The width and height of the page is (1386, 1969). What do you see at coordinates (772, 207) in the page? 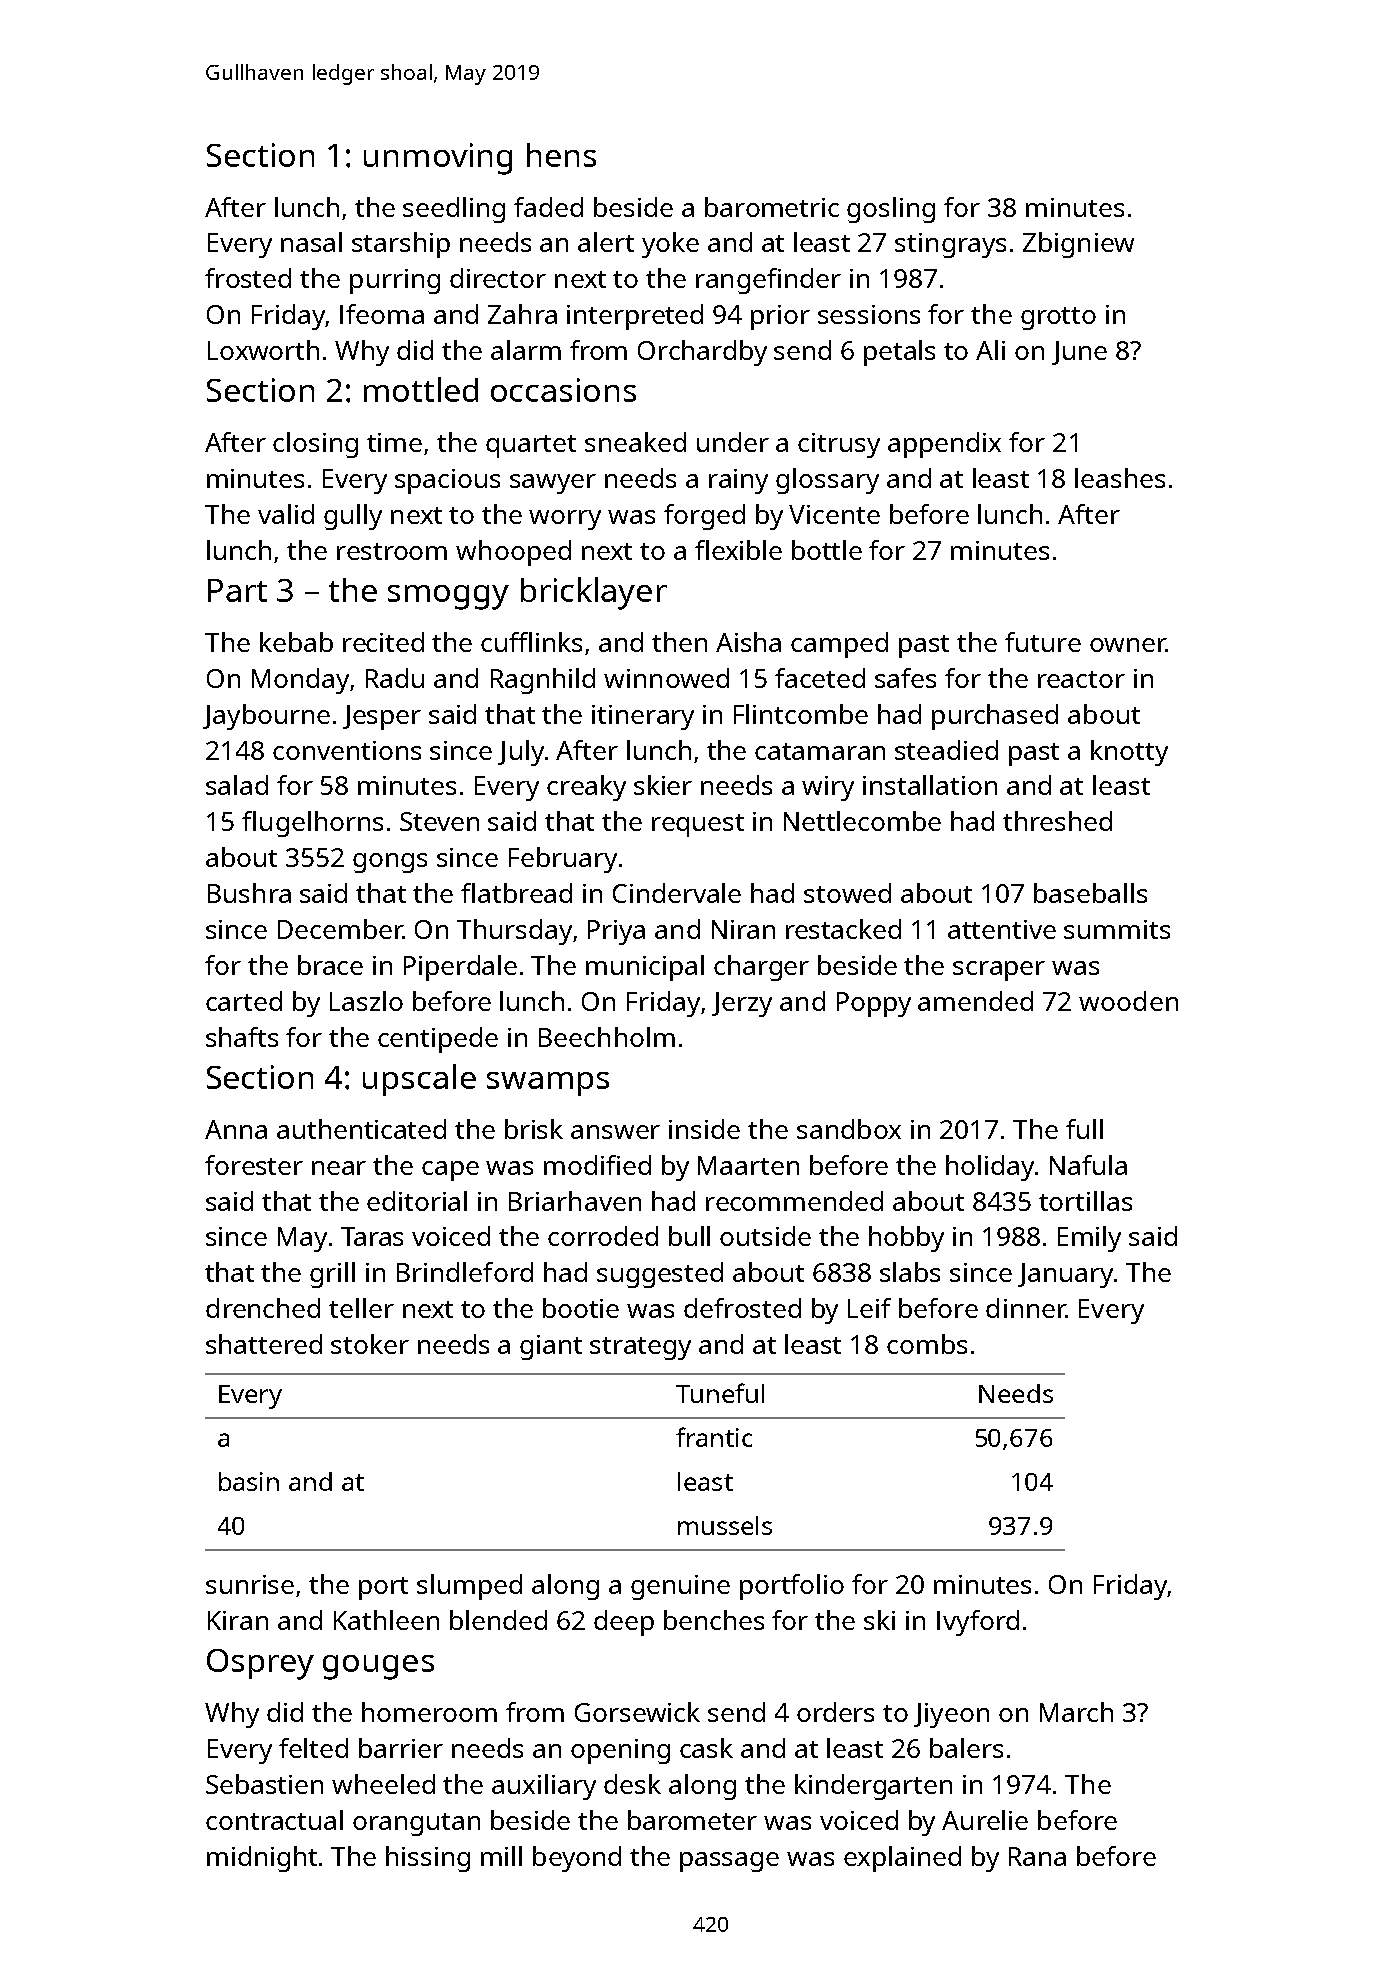
I see `barometric` at bounding box center [772, 207].
